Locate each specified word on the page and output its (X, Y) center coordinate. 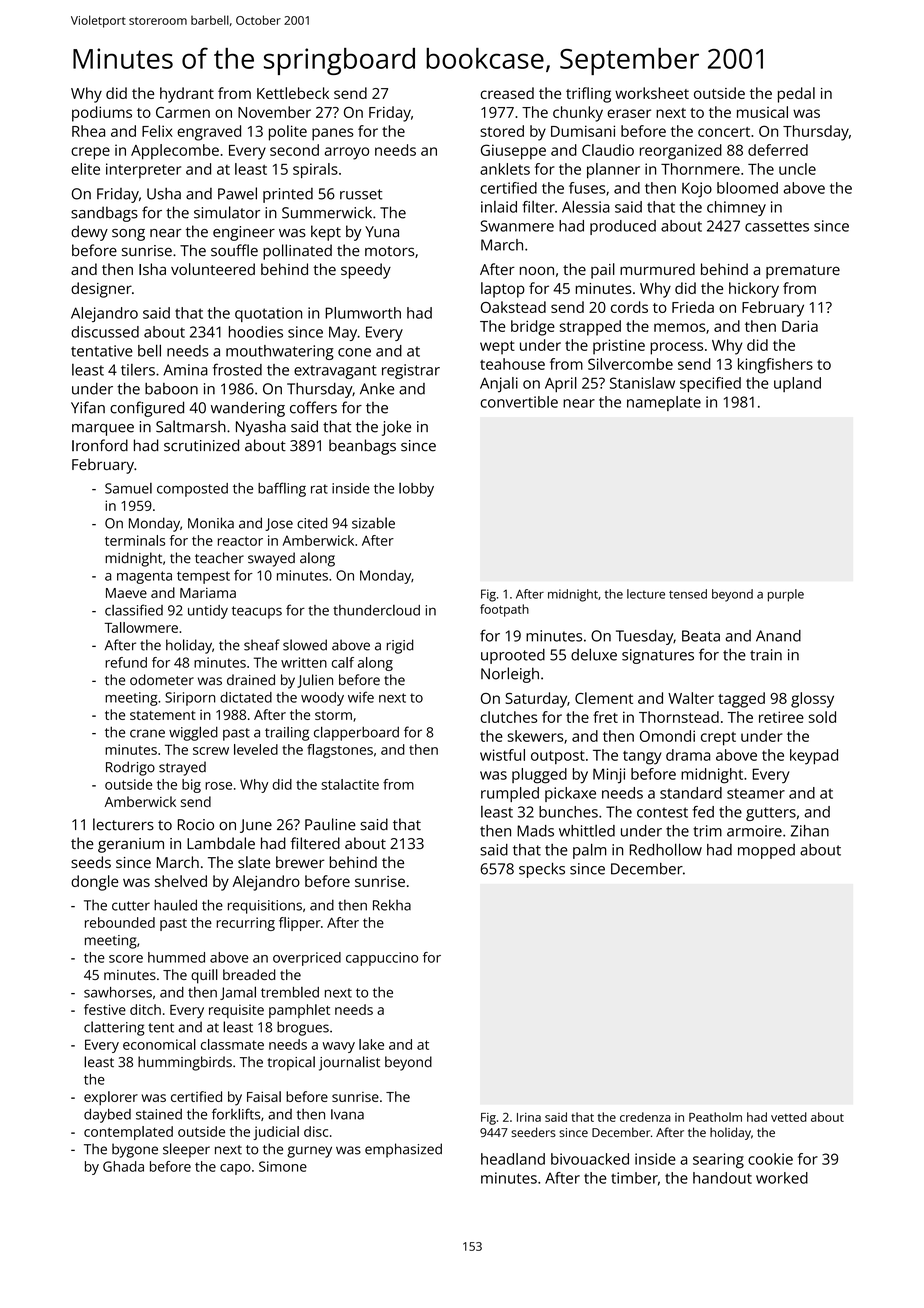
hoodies (256, 332)
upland (797, 384)
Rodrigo (130, 768)
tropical (291, 1063)
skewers (535, 736)
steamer (756, 793)
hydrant (187, 95)
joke (396, 428)
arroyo (346, 153)
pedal (796, 95)
